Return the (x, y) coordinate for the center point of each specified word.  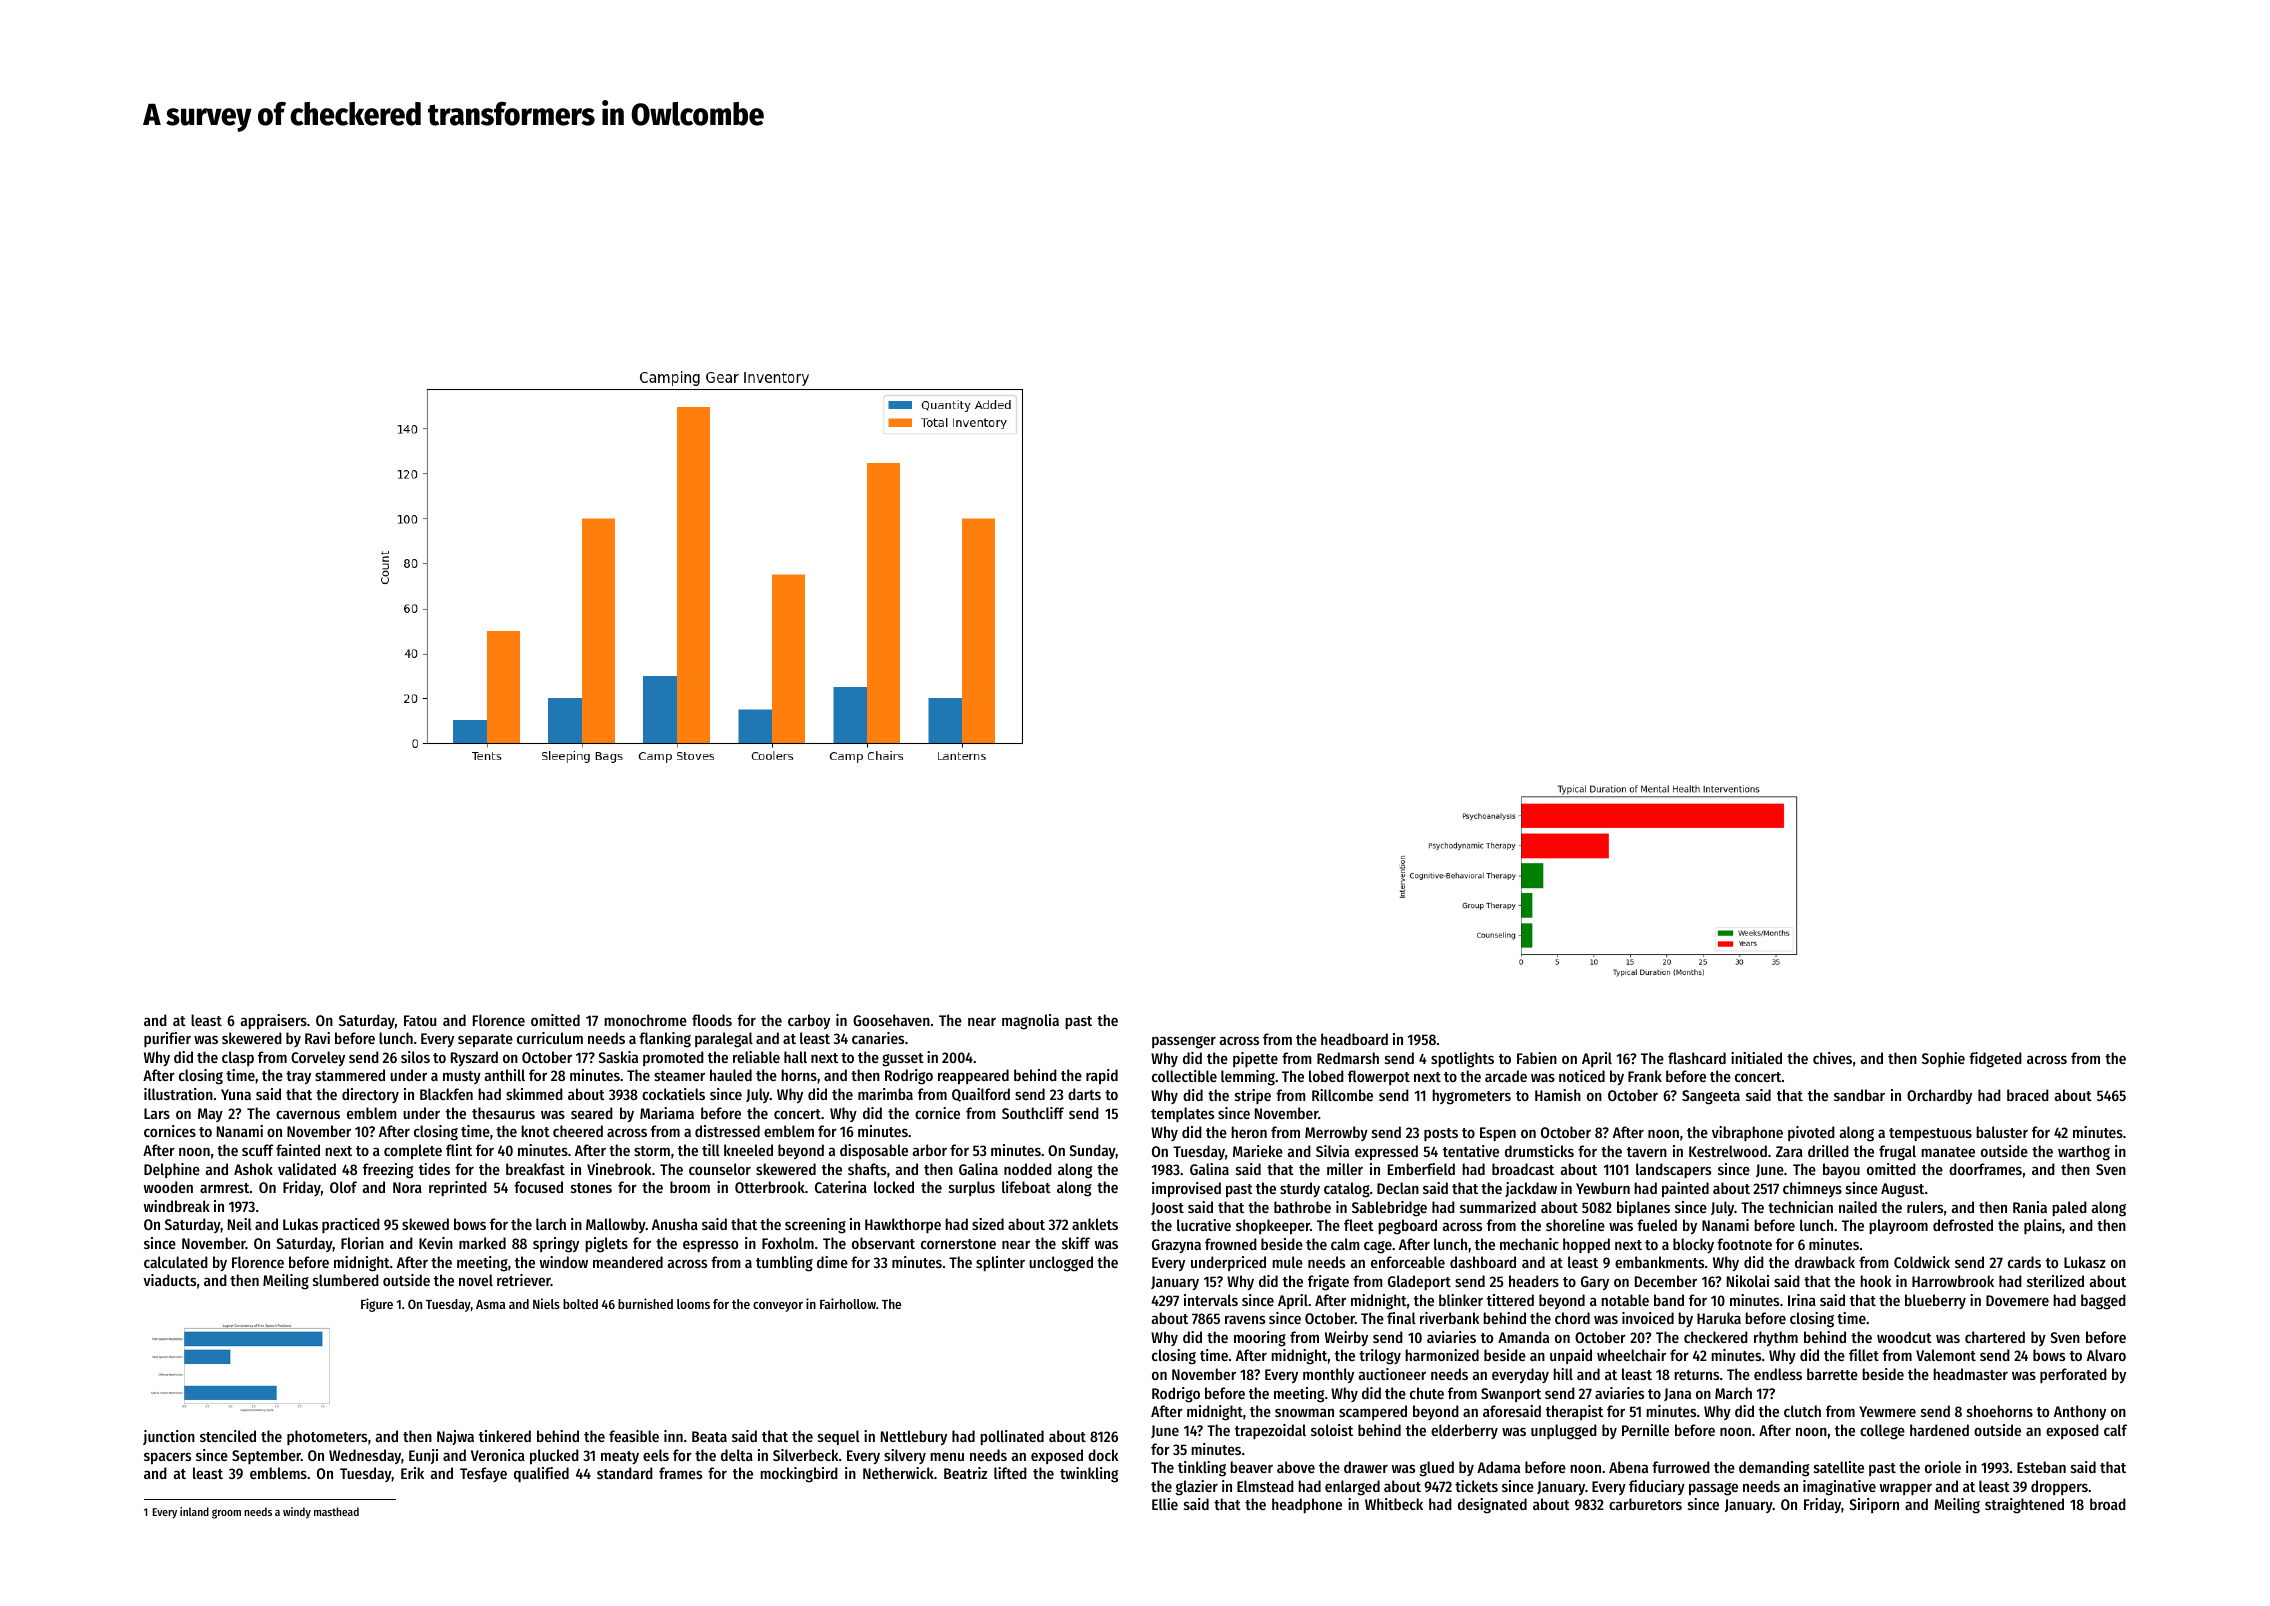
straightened (2024, 1506)
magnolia (1030, 1022)
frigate (1328, 1283)
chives (1832, 1058)
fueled (1657, 1225)
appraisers (274, 1022)
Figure (377, 1305)
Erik (412, 1473)
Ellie (1165, 1504)
